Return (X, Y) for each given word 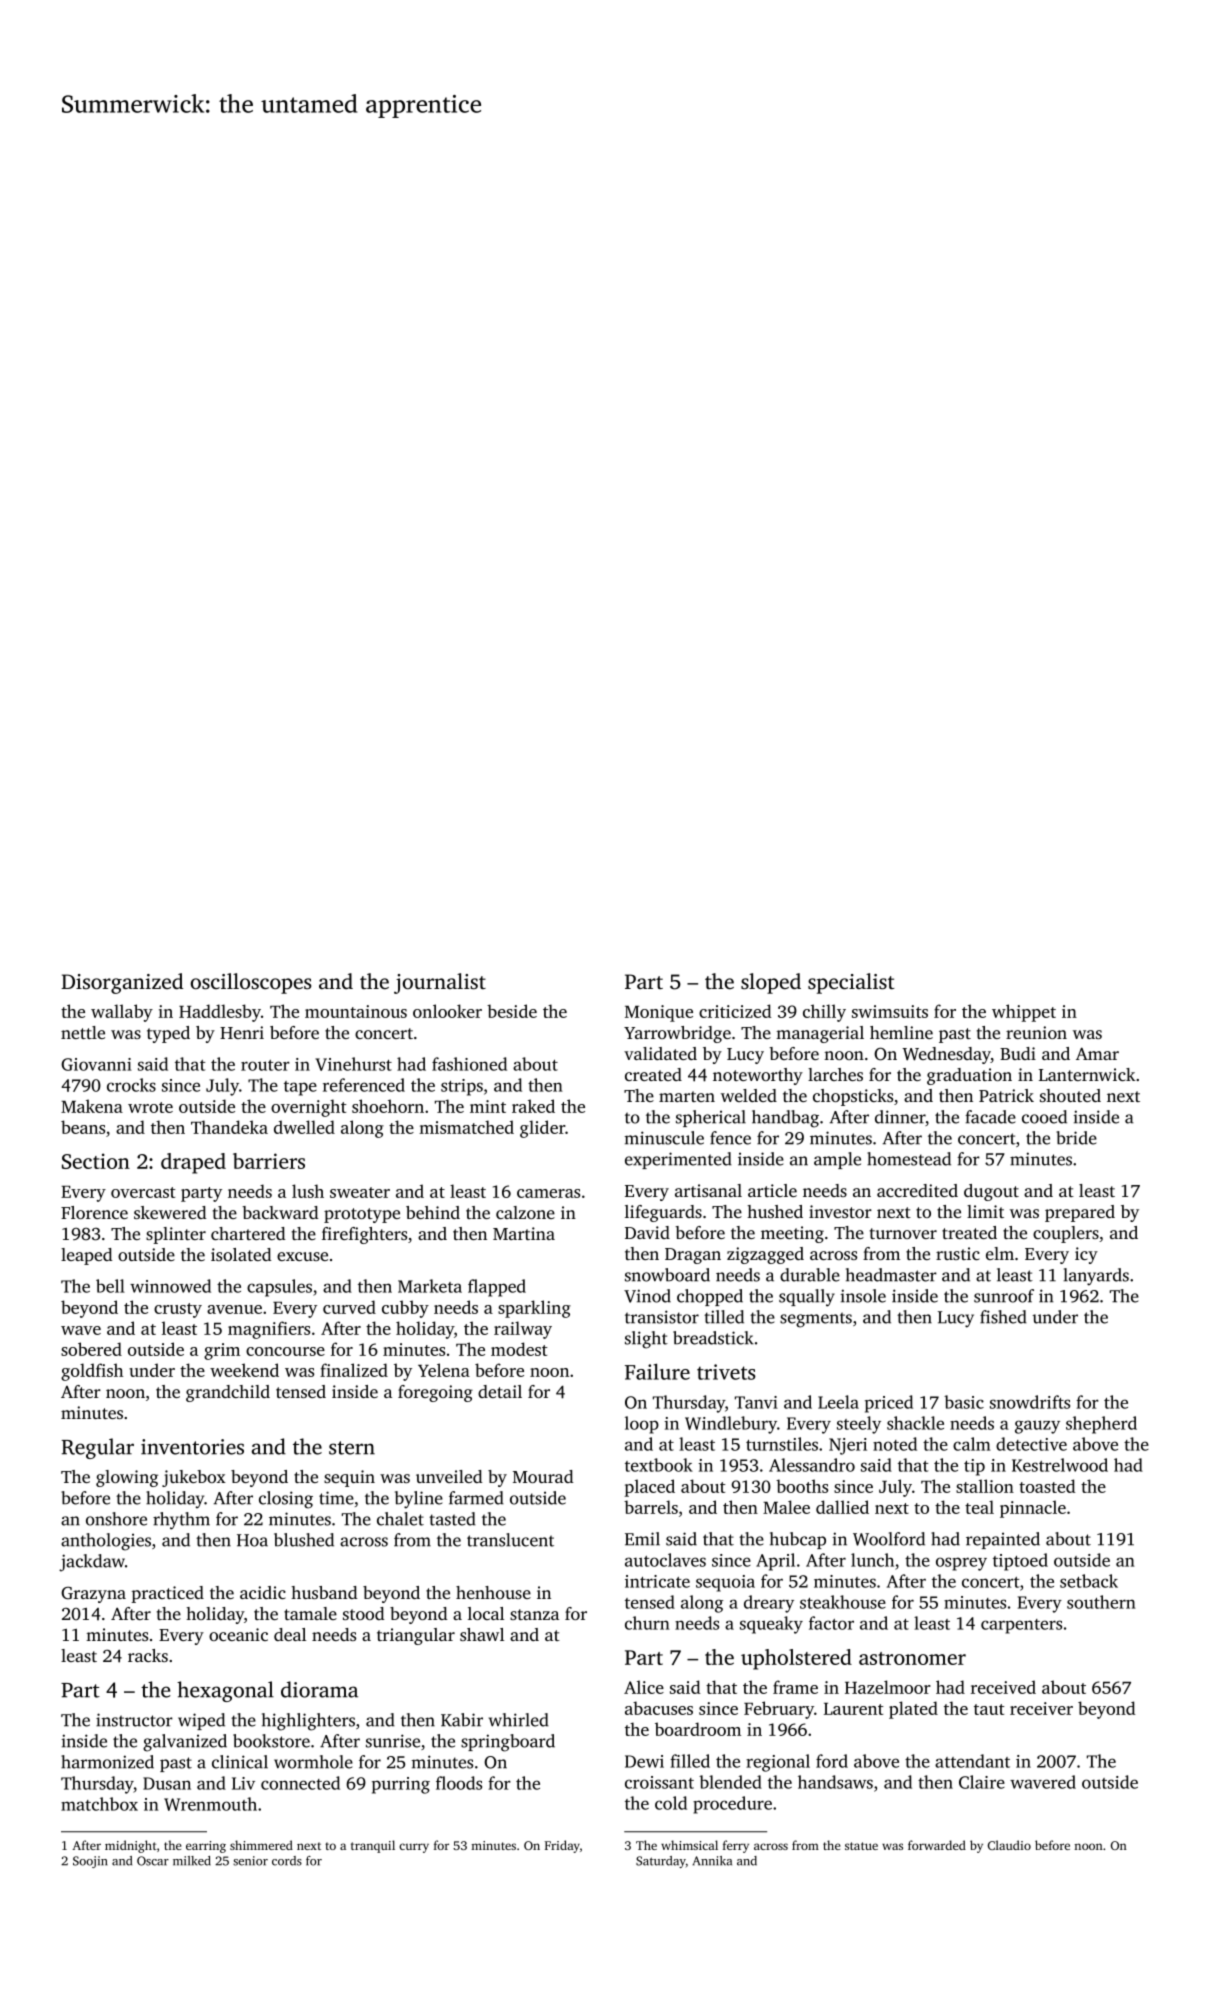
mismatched (466, 1127)
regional (778, 1763)
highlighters (308, 1722)
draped (193, 1163)
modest (519, 1349)
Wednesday (946, 1055)
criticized (735, 1011)
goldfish (92, 1372)
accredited (917, 1190)
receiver (1041, 1708)
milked (192, 1861)
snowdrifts (1030, 1402)
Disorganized (122, 983)
